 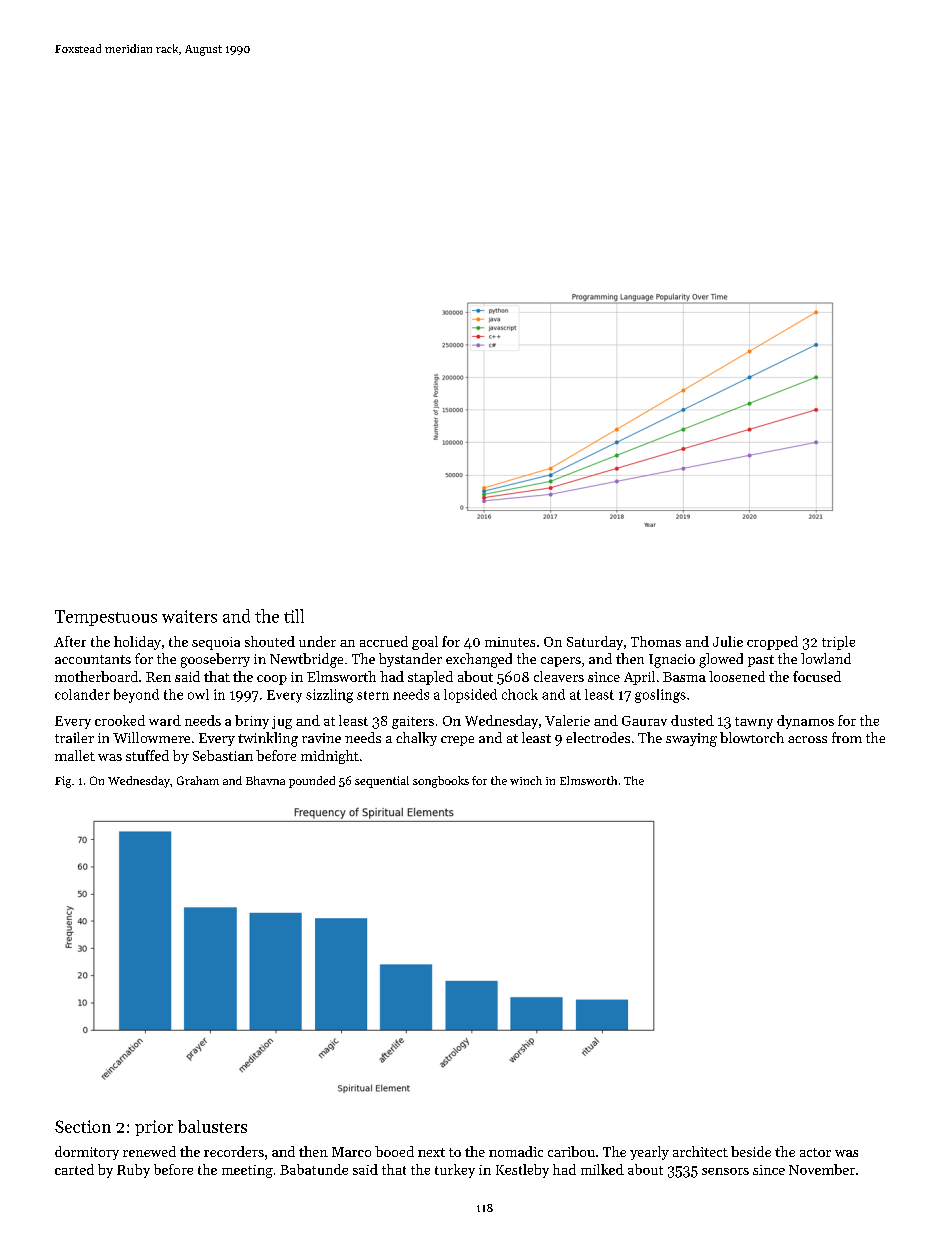 I want to click on balusters, so click(x=212, y=1126).
